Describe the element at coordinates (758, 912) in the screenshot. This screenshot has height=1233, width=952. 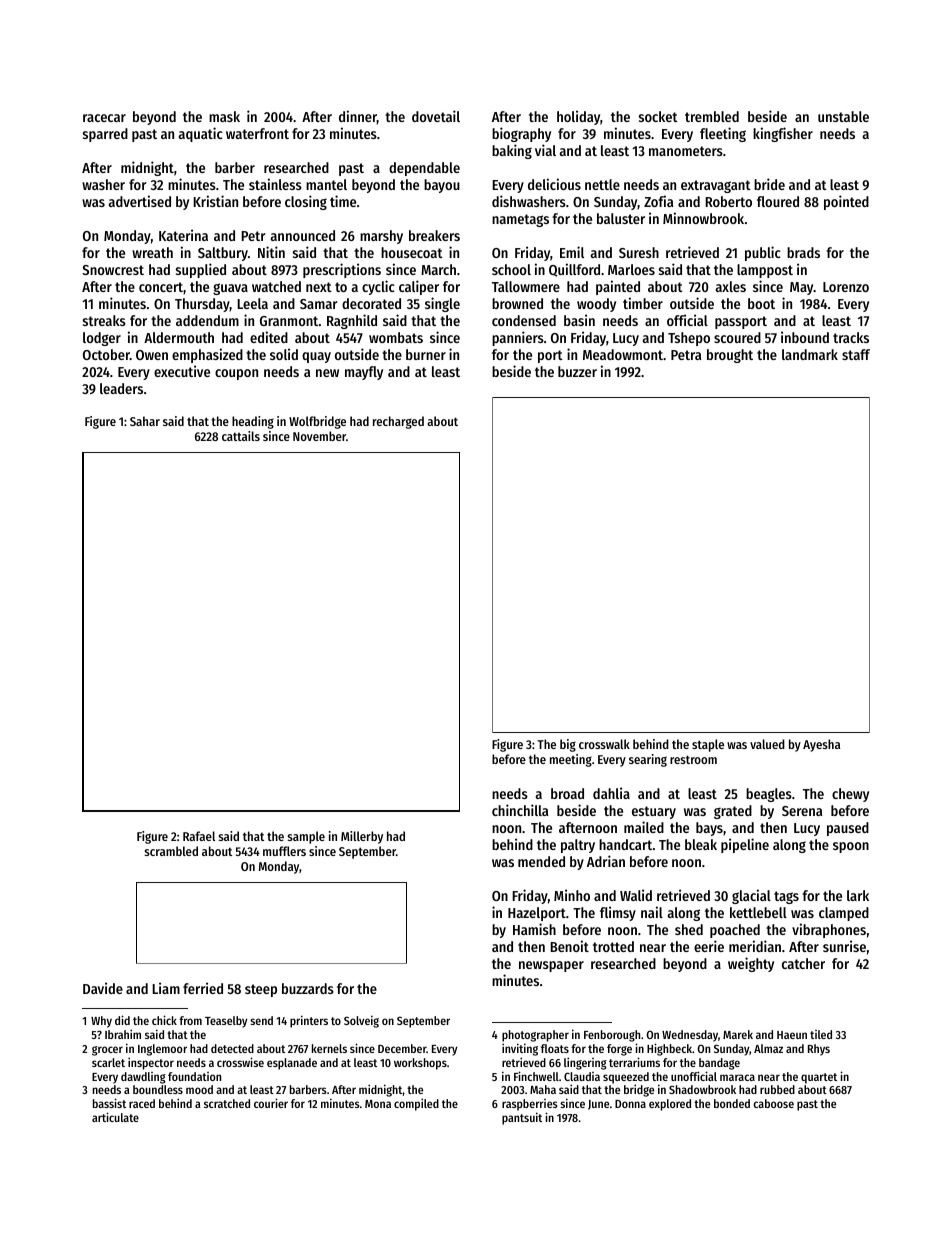
I see `kettlebell` at that location.
